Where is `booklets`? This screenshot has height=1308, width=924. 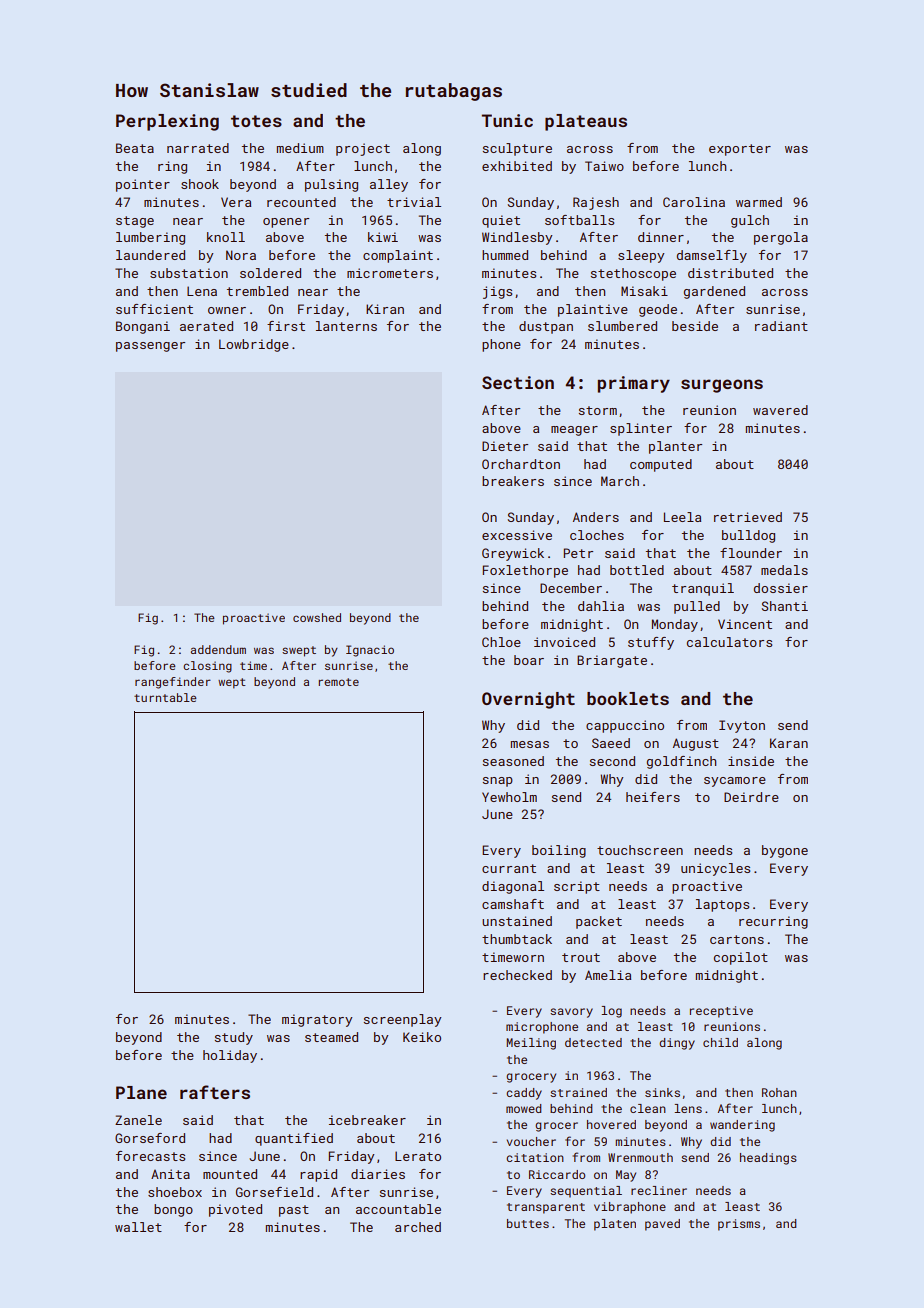 booklets is located at coordinates (628, 698).
